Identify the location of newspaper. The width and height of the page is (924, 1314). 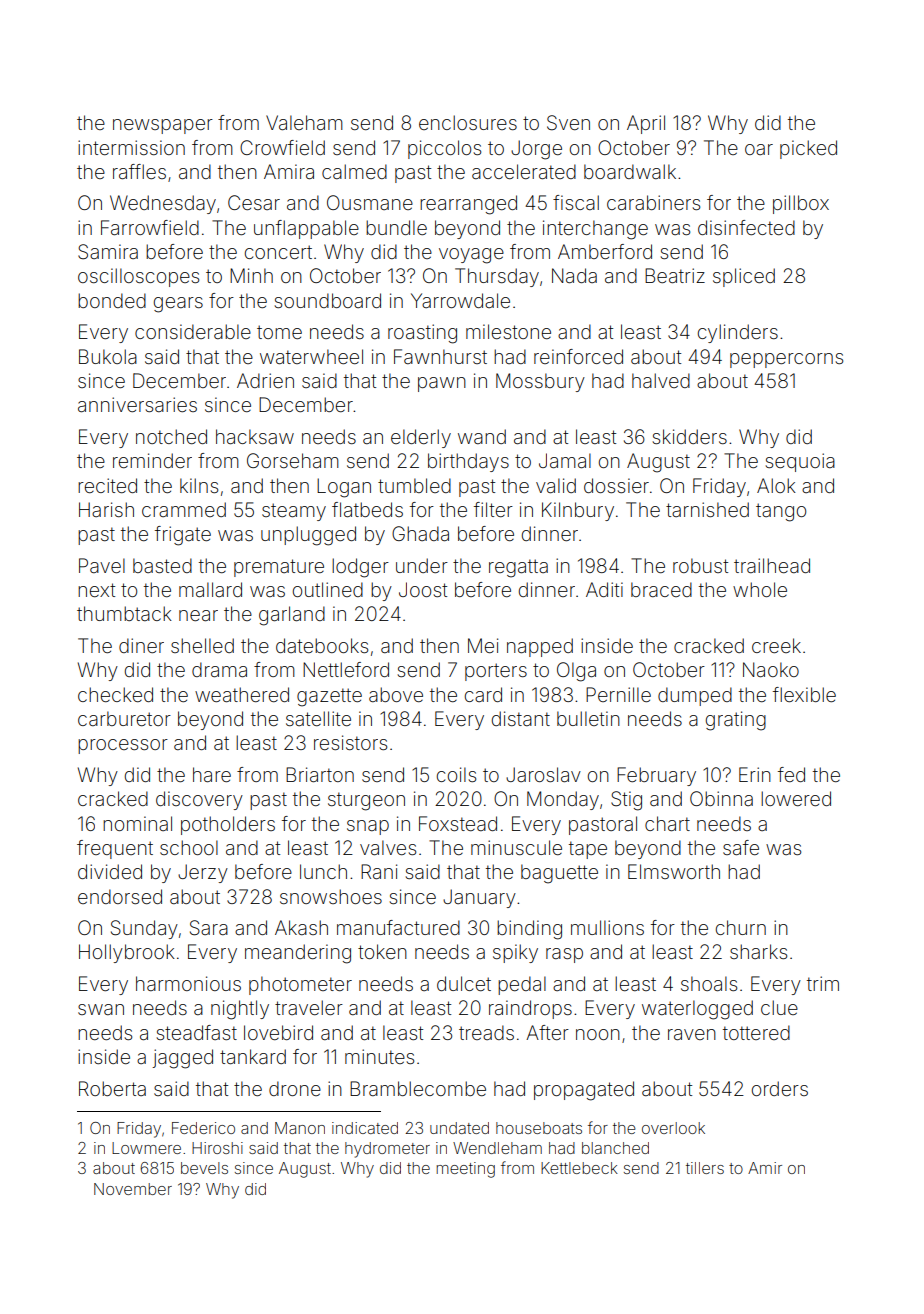
(163, 126).
